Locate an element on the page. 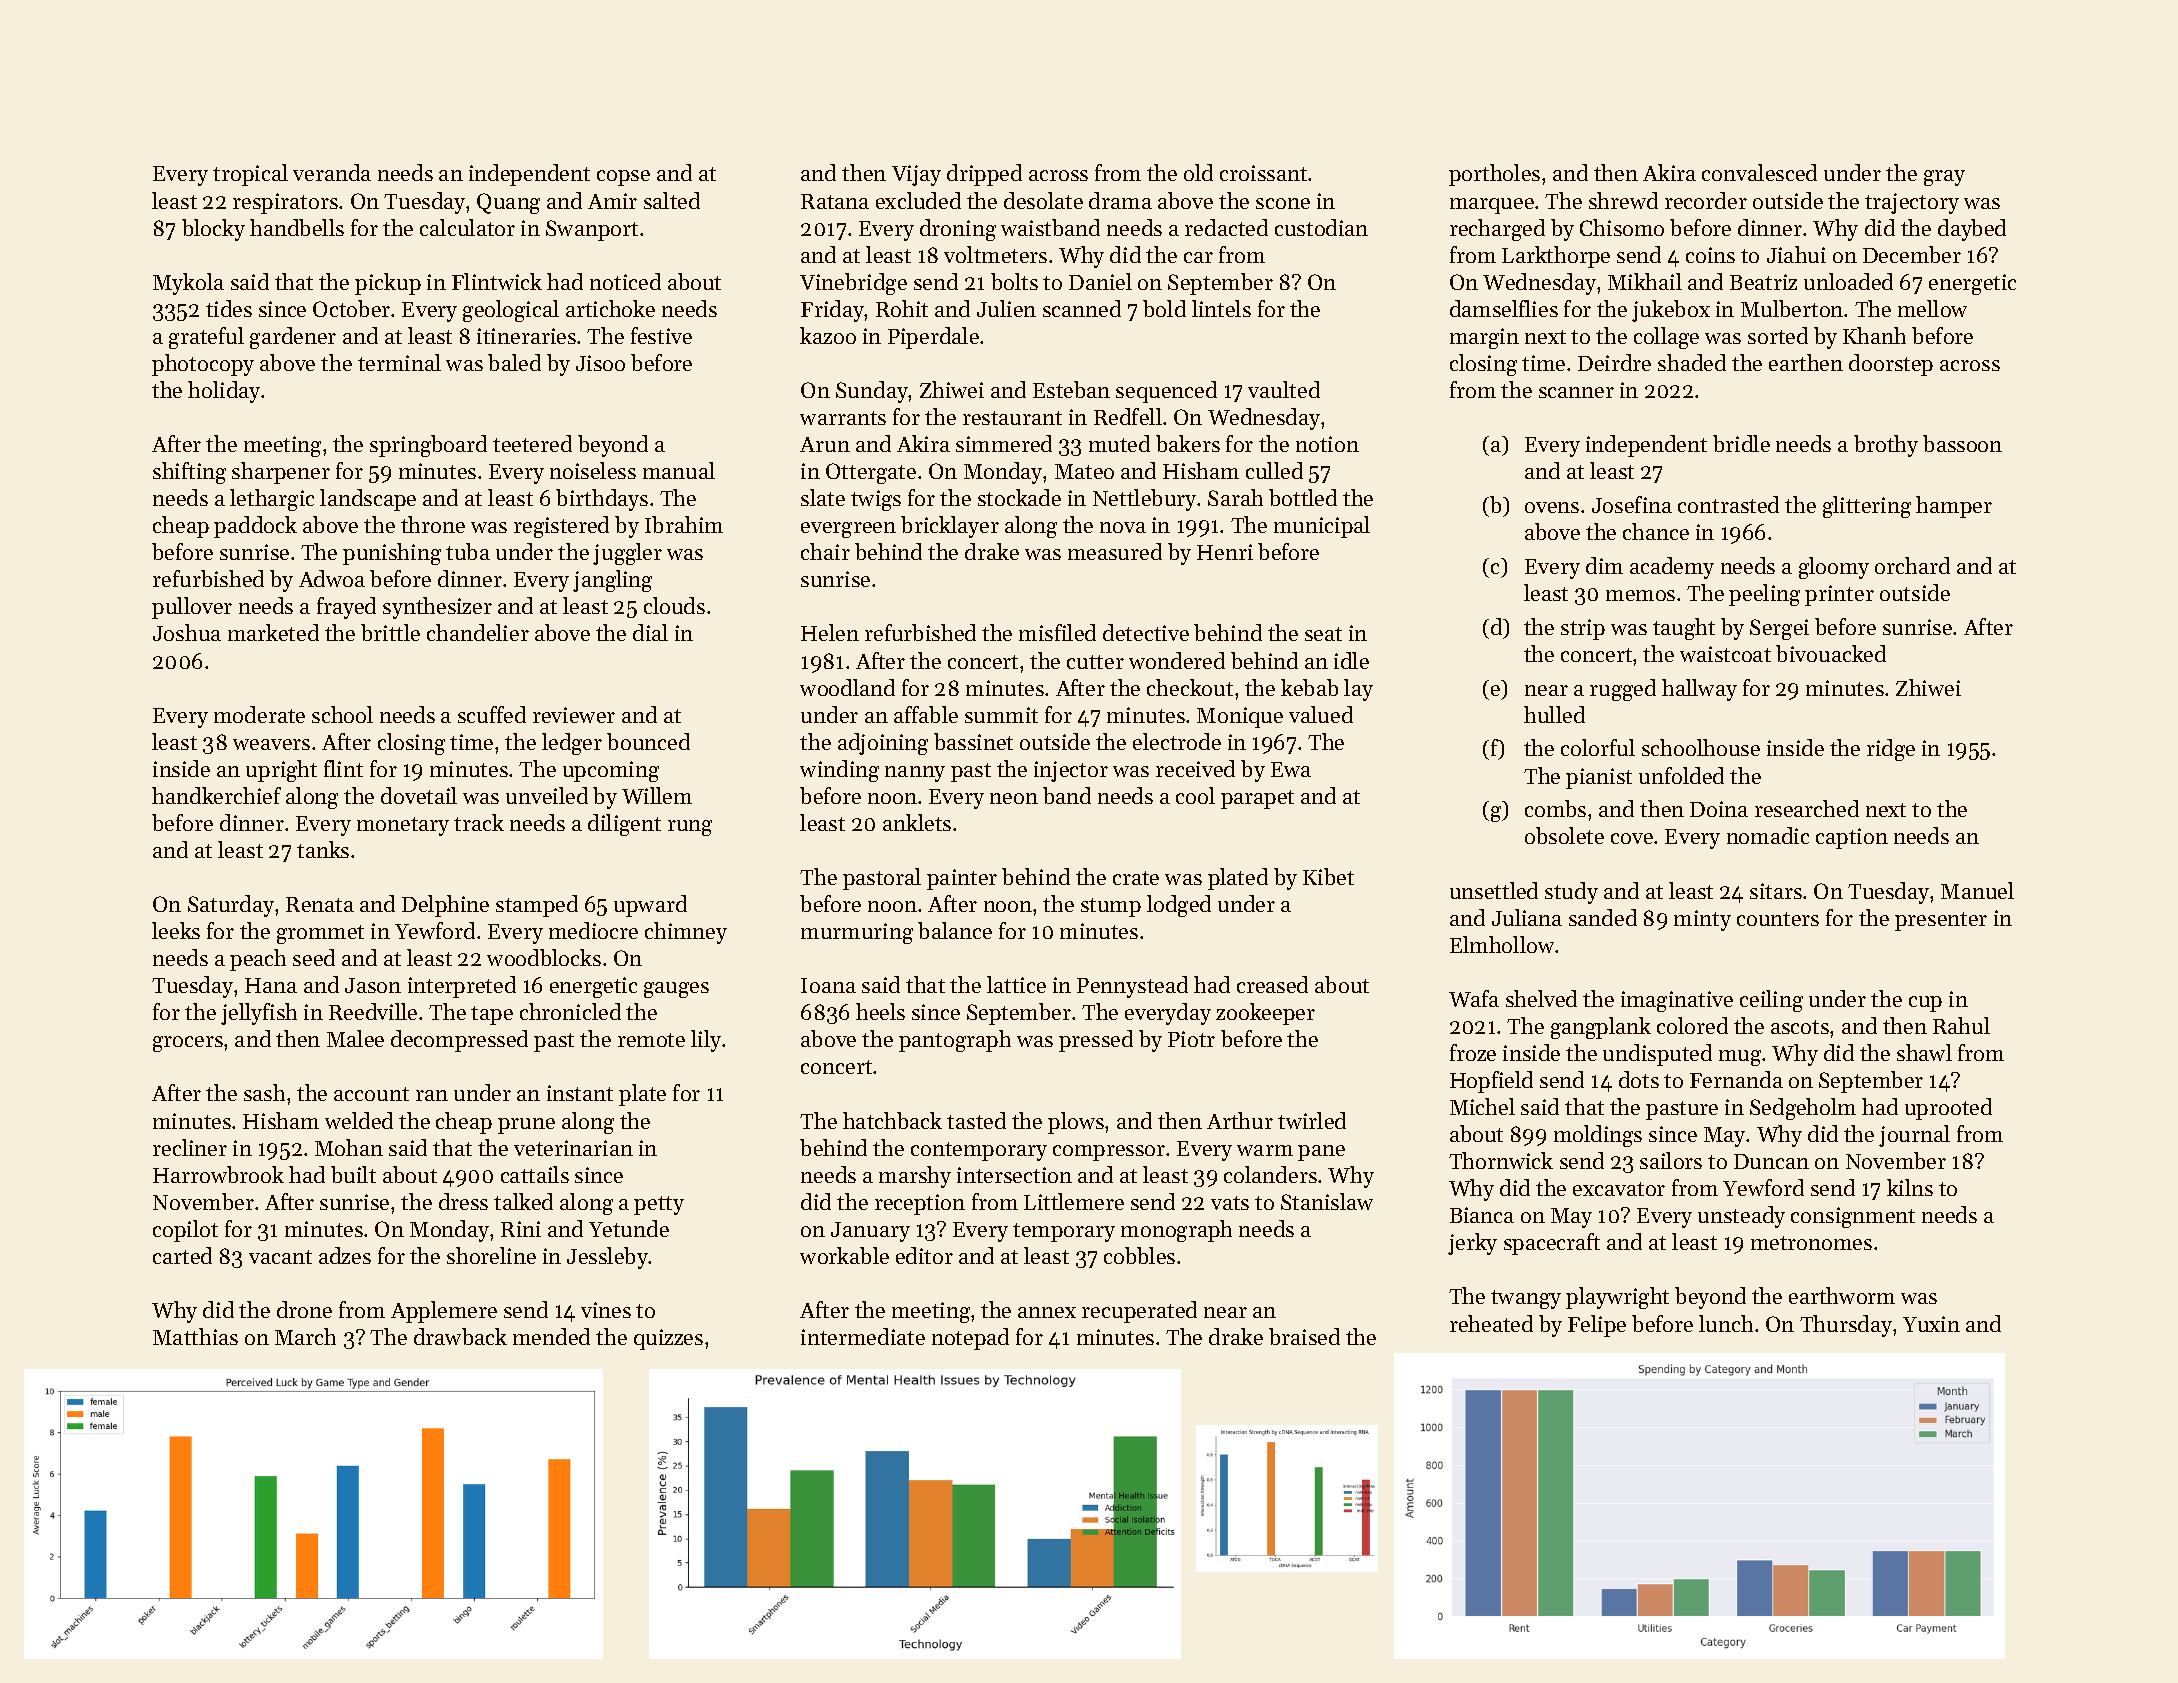 The image size is (2178, 1683). mended is located at coordinates (551, 1336).
